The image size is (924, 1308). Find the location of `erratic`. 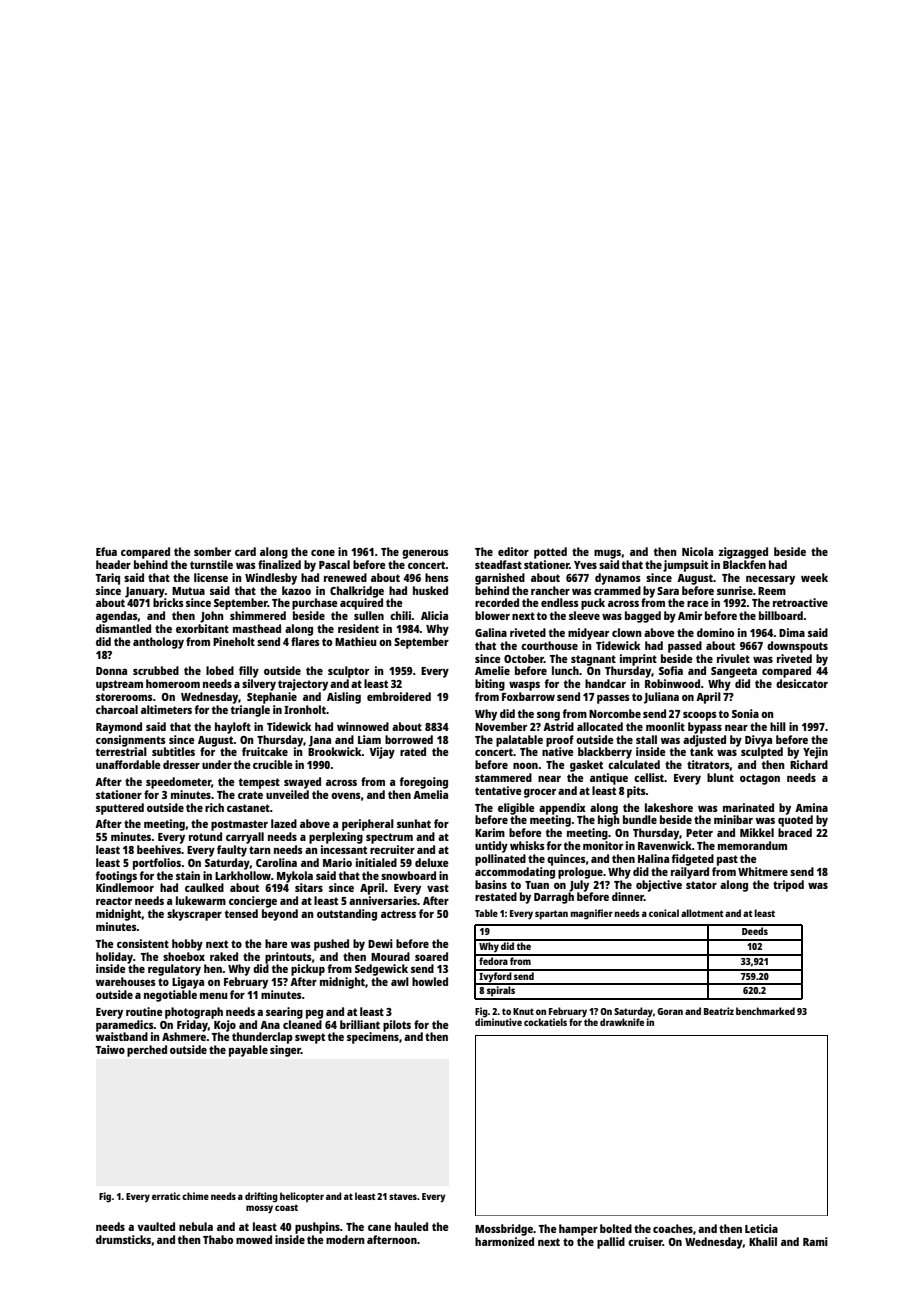

erratic is located at coordinates (166, 1196).
